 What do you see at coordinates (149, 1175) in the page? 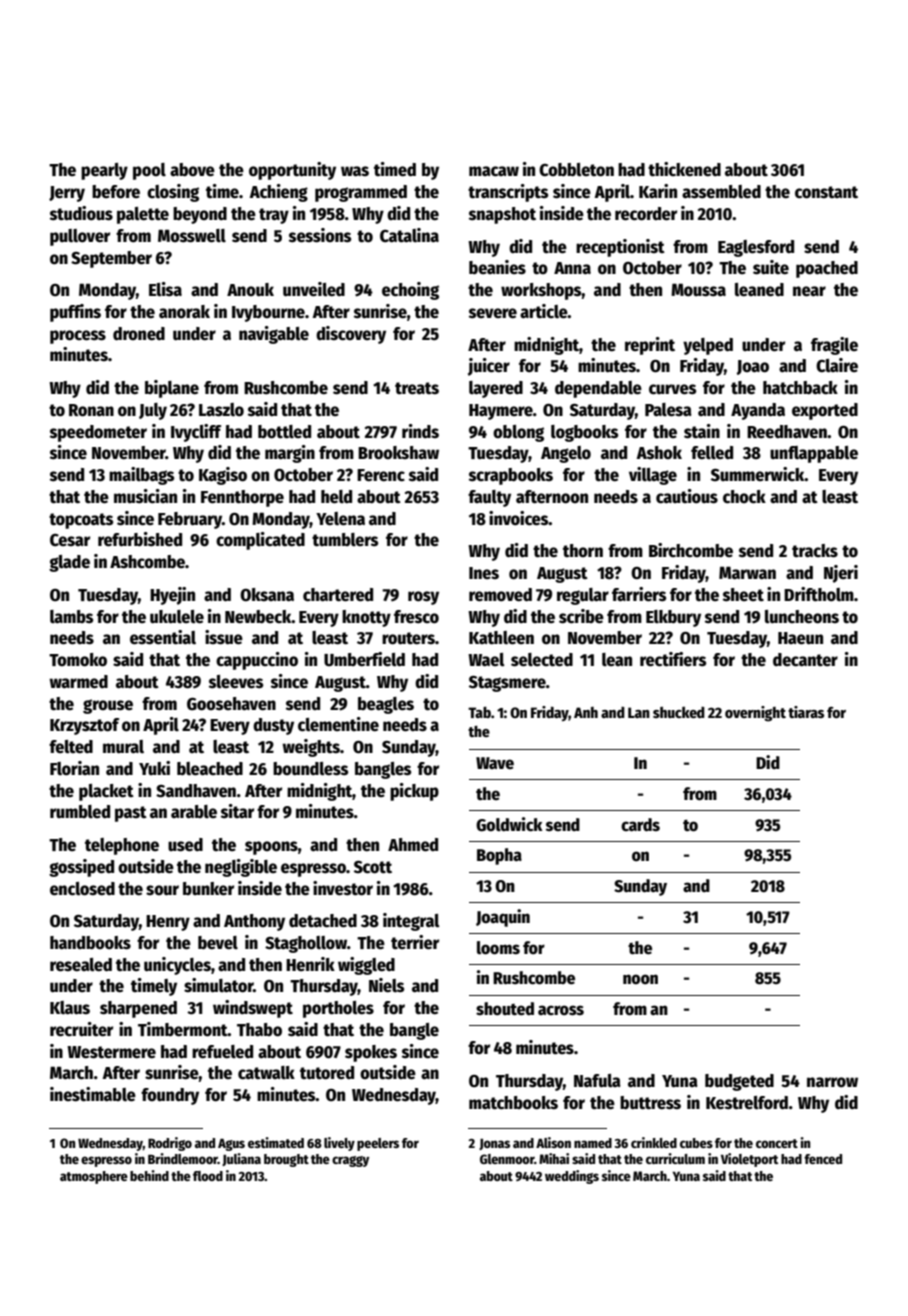
I see `behind` at bounding box center [149, 1175].
